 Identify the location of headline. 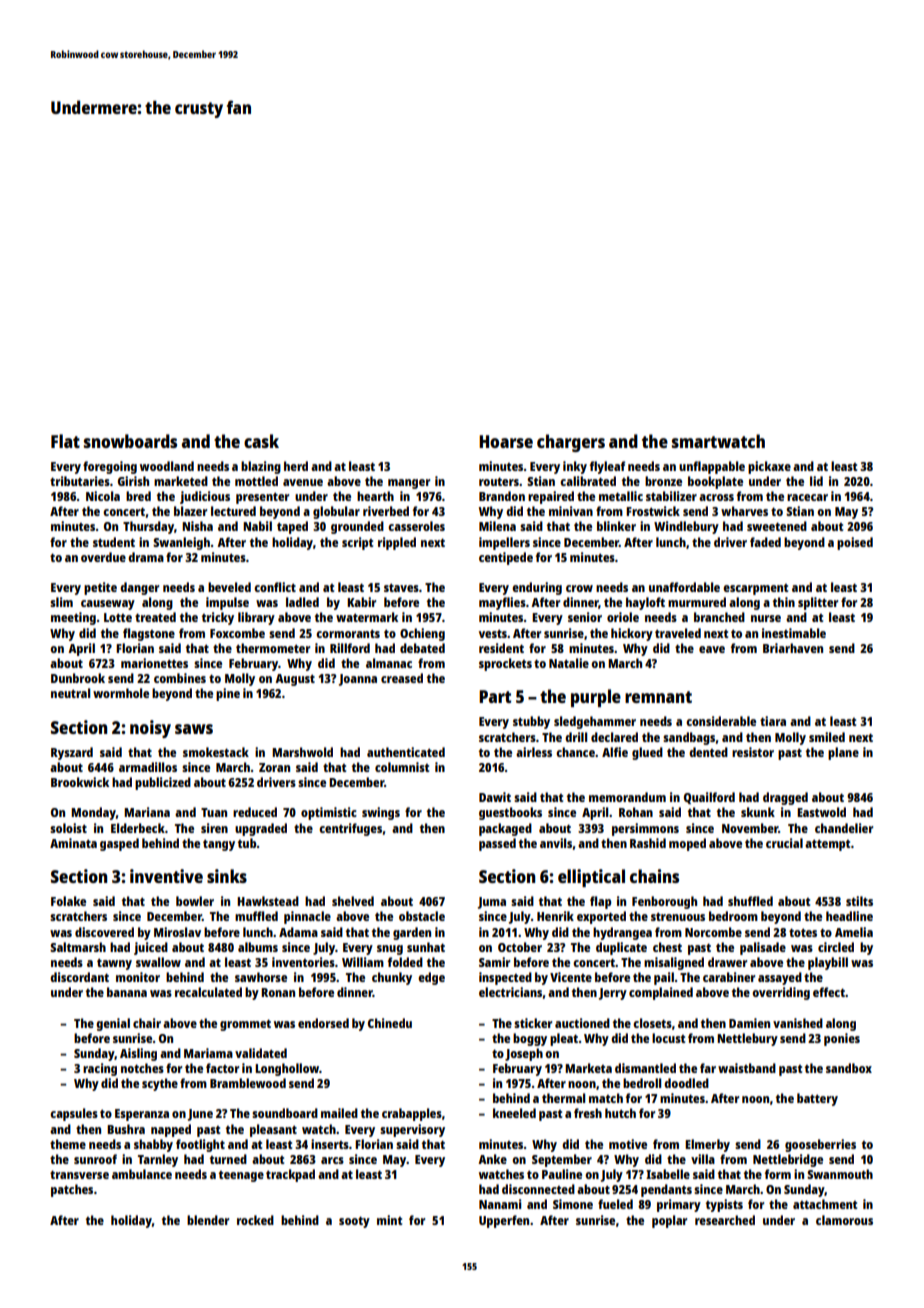
(849, 916).
